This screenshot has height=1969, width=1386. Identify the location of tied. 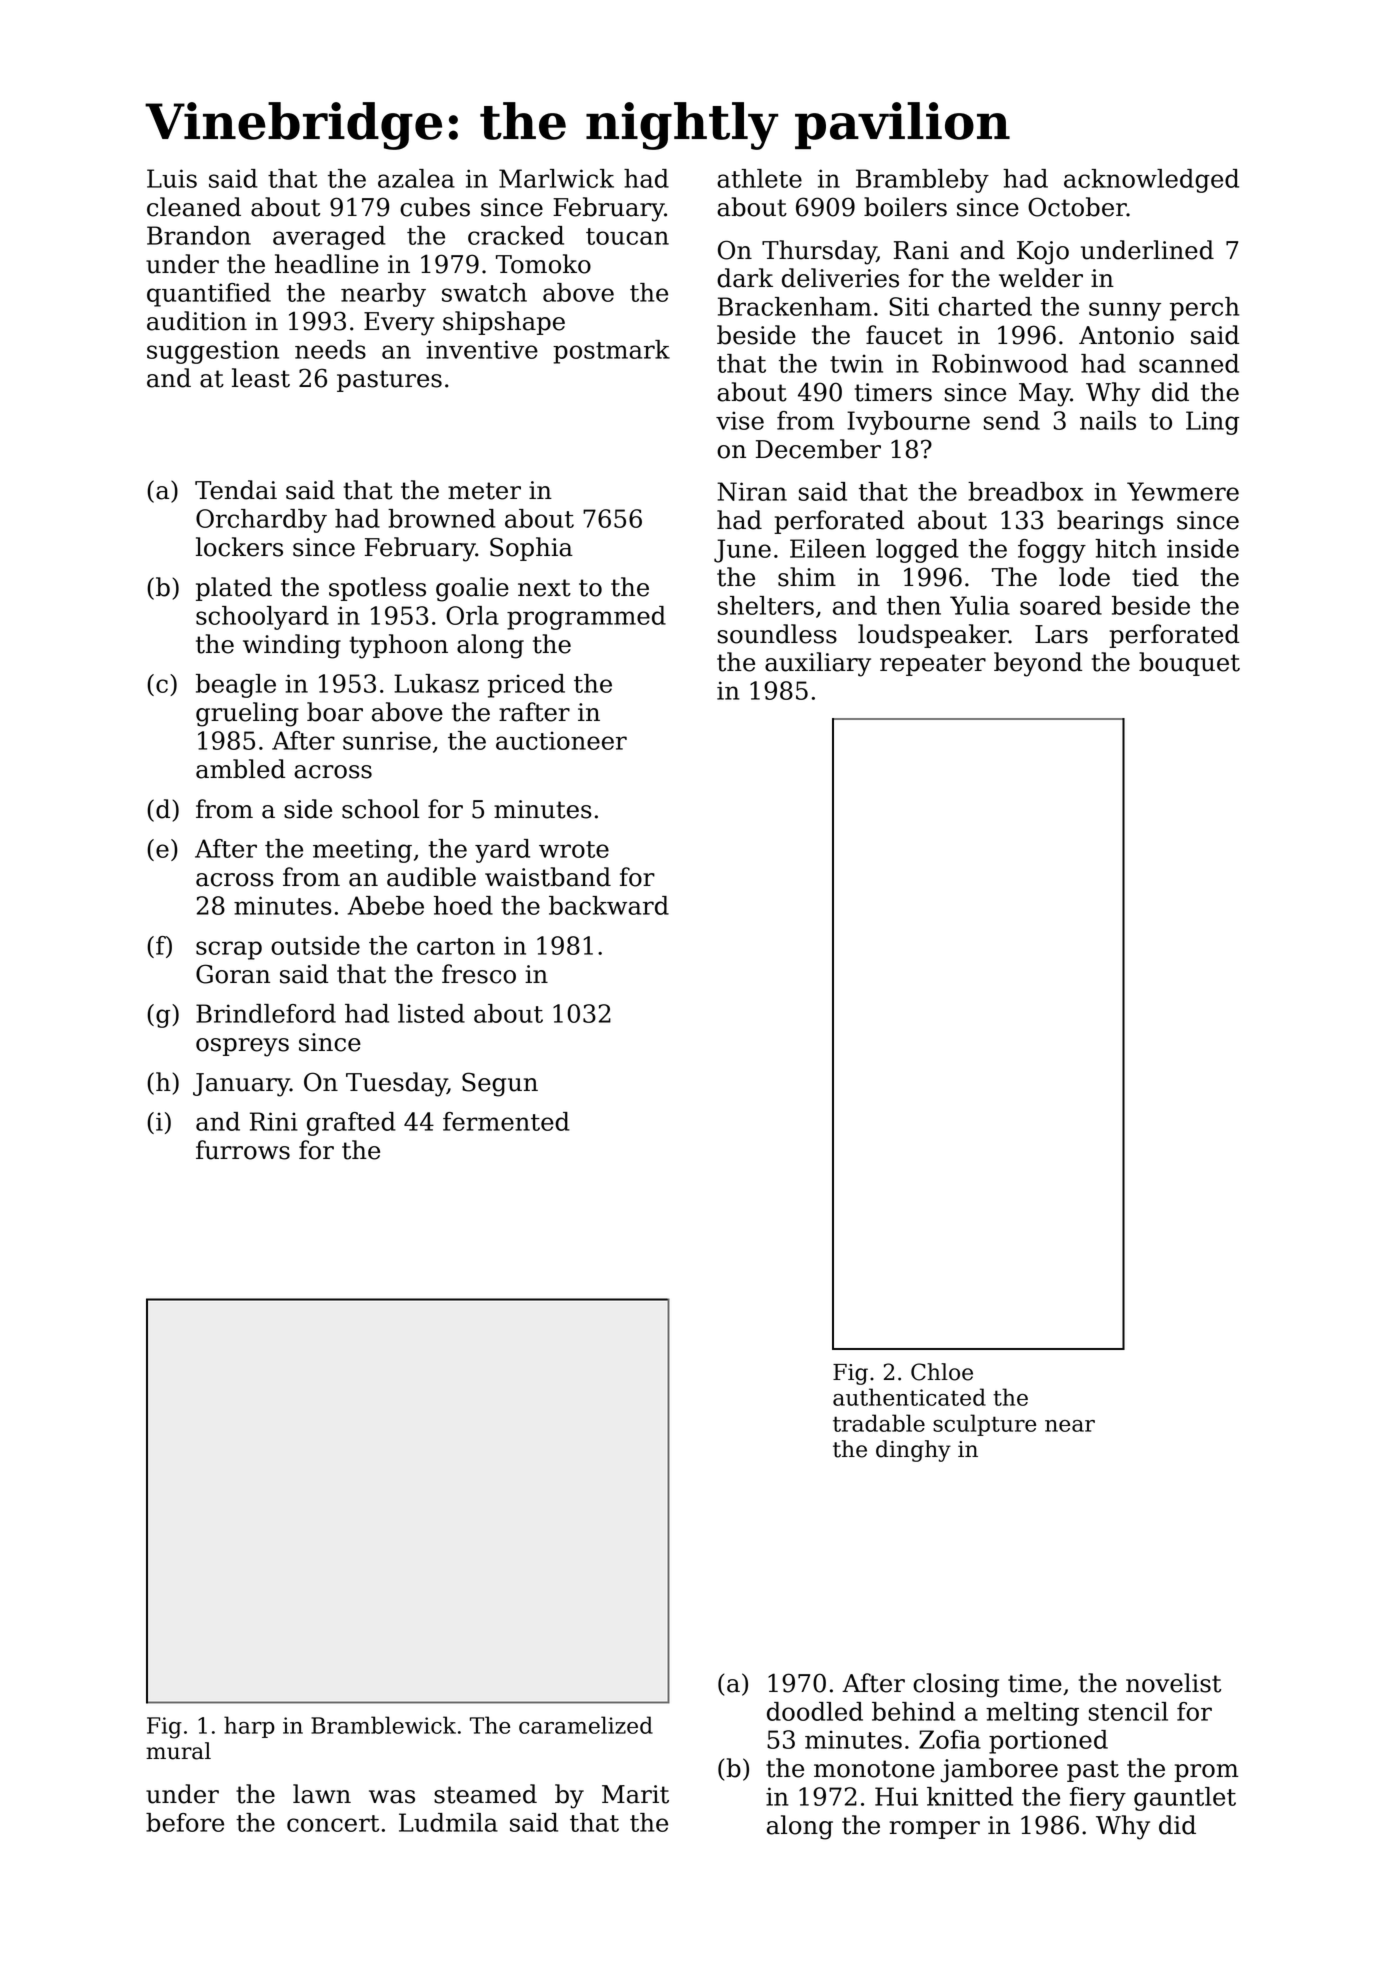
(1155, 577).
